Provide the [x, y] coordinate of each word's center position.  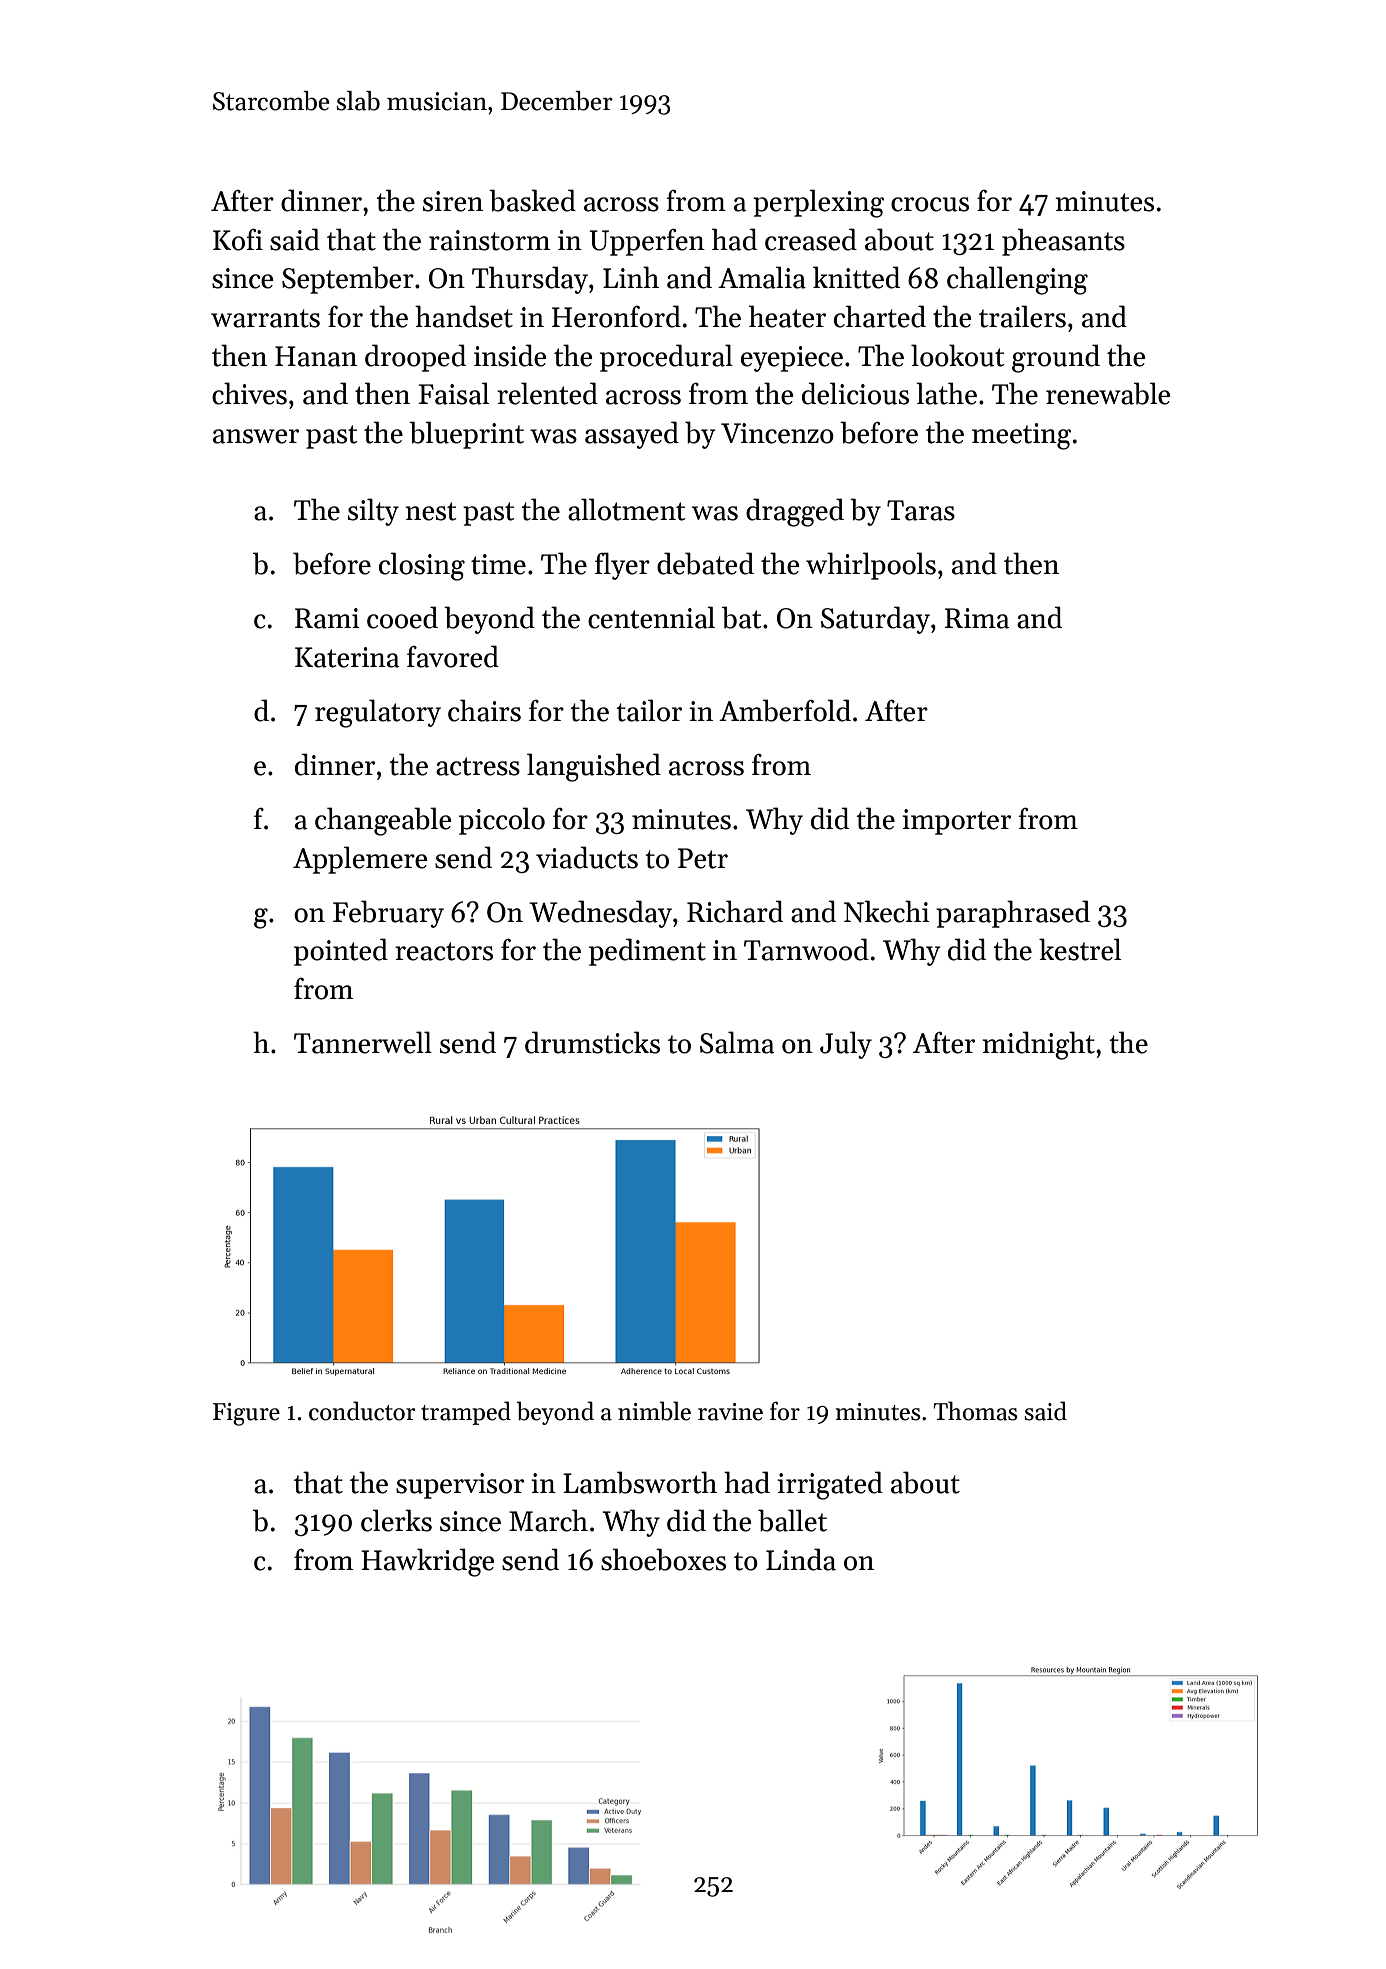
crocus [930, 204]
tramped [466, 1413]
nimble [654, 1411]
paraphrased [1013, 914]
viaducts [587, 857]
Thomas [975, 1411]
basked [532, 200]
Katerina [347, 657]
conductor [362, 1411]
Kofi [238, 239]
